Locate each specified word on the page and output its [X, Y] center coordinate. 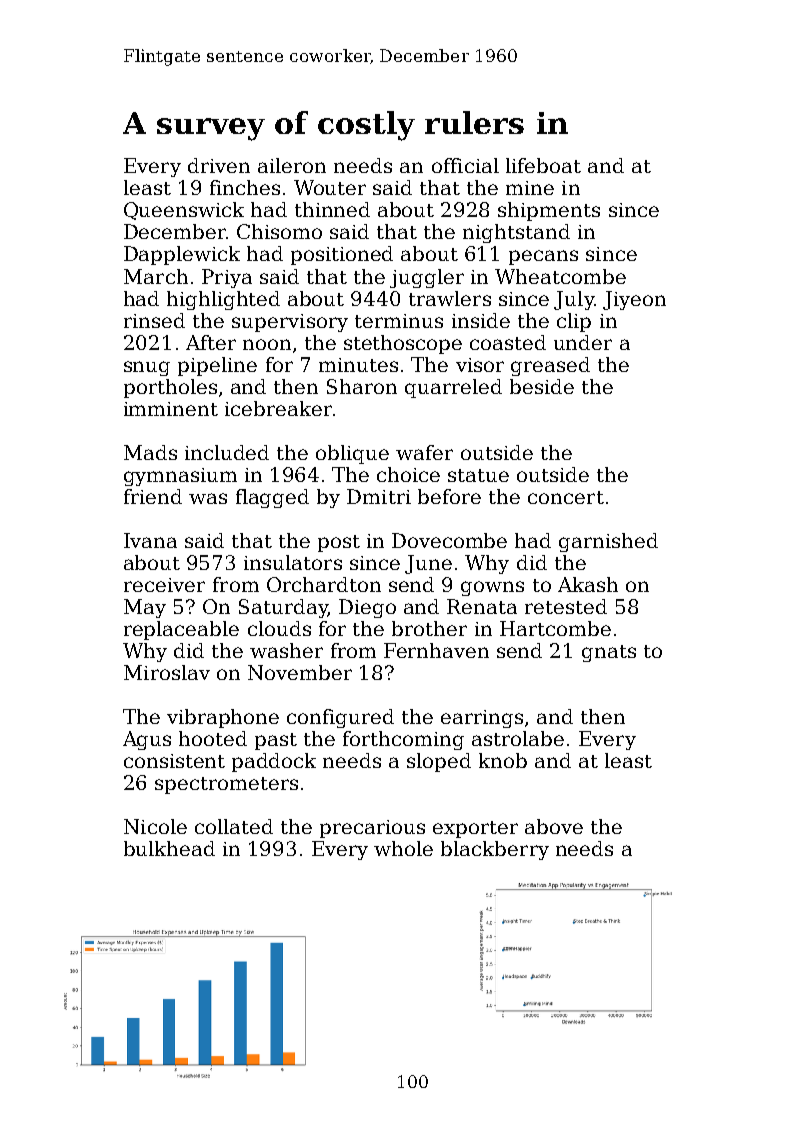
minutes [358, 365]
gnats [609, 653]
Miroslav [167, 672]
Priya [227, 278]
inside [481, 320]
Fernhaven [436, 650]
